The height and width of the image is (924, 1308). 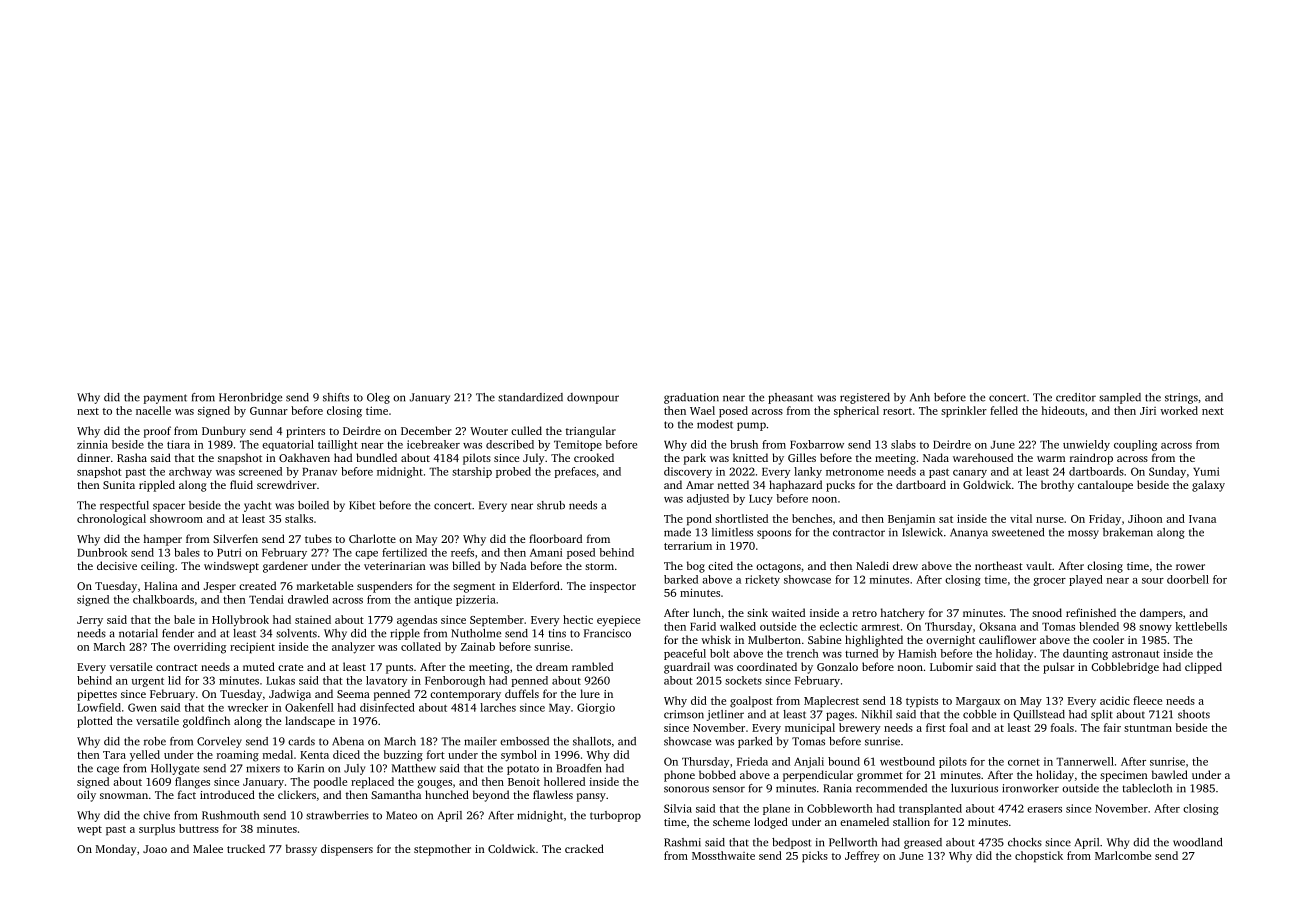 What do you see at coordinates (776, 809) in the image?
I see `plane` at bounding box center [776, 809].
